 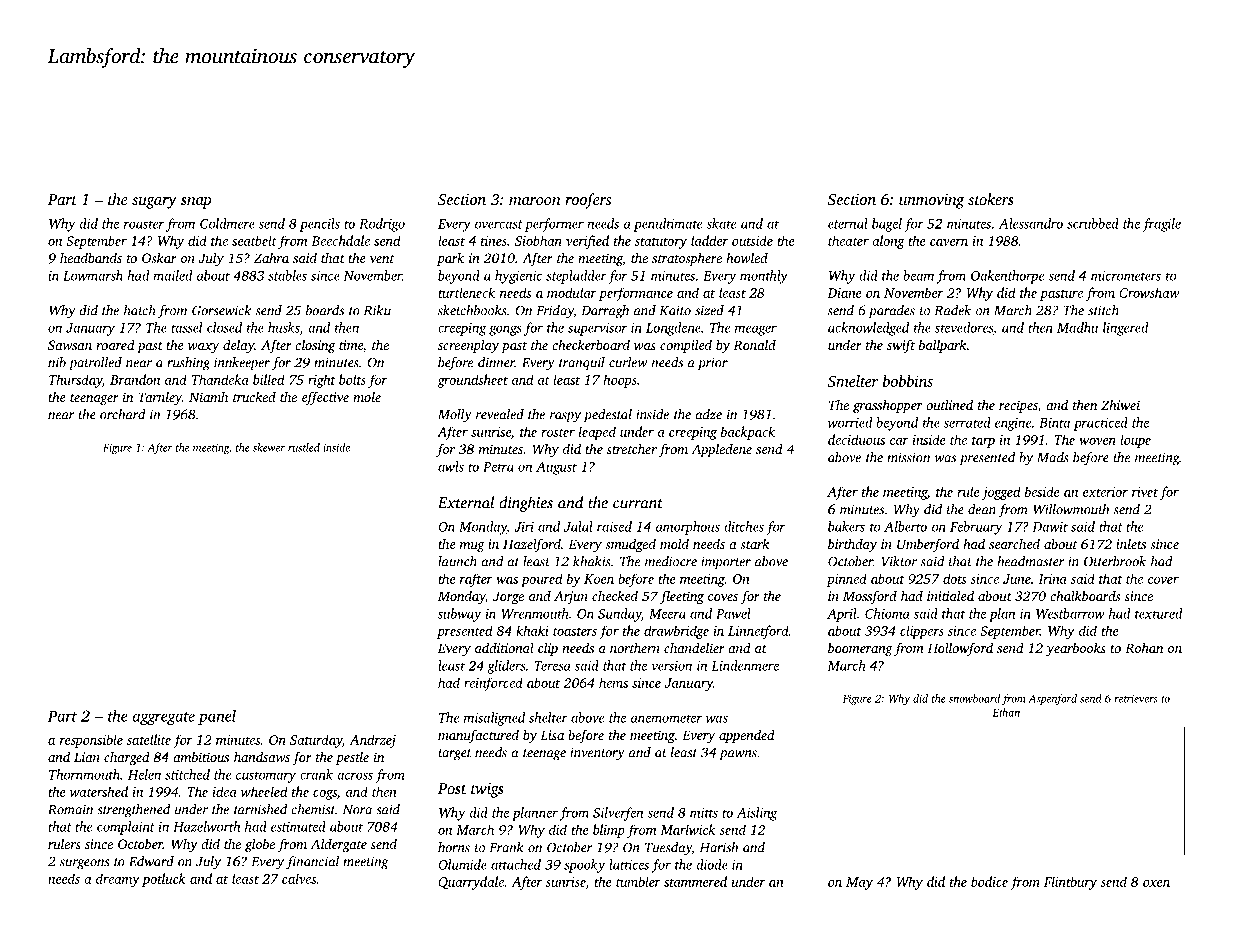 What do you see at coordinates (1145, 492) in the page?
I see `rivet` at bounding box center [1145, 492].
